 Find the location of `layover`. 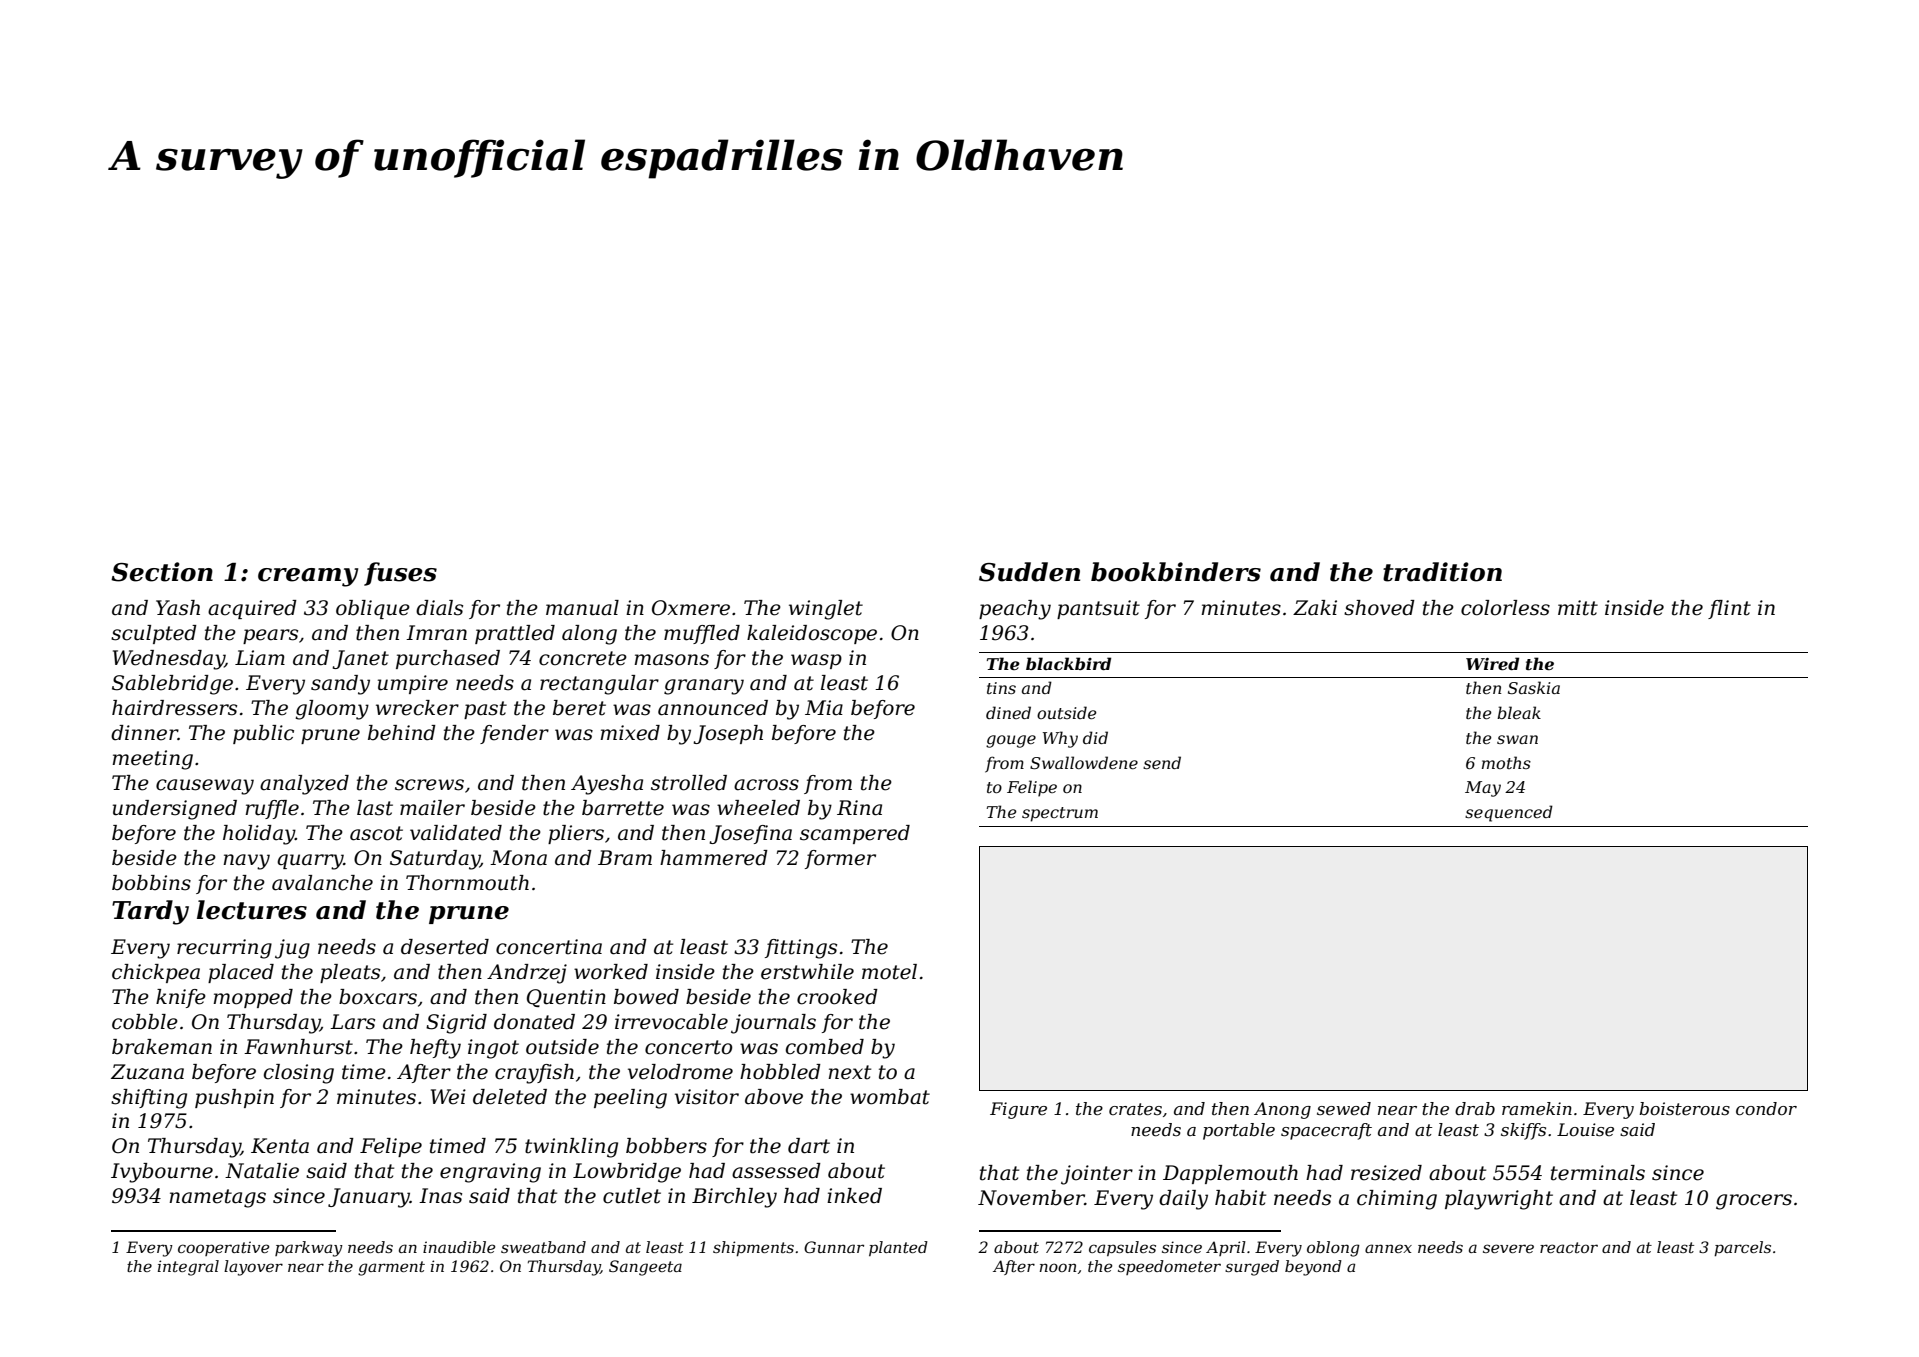

layover is located at coordinates (253, 1268).
